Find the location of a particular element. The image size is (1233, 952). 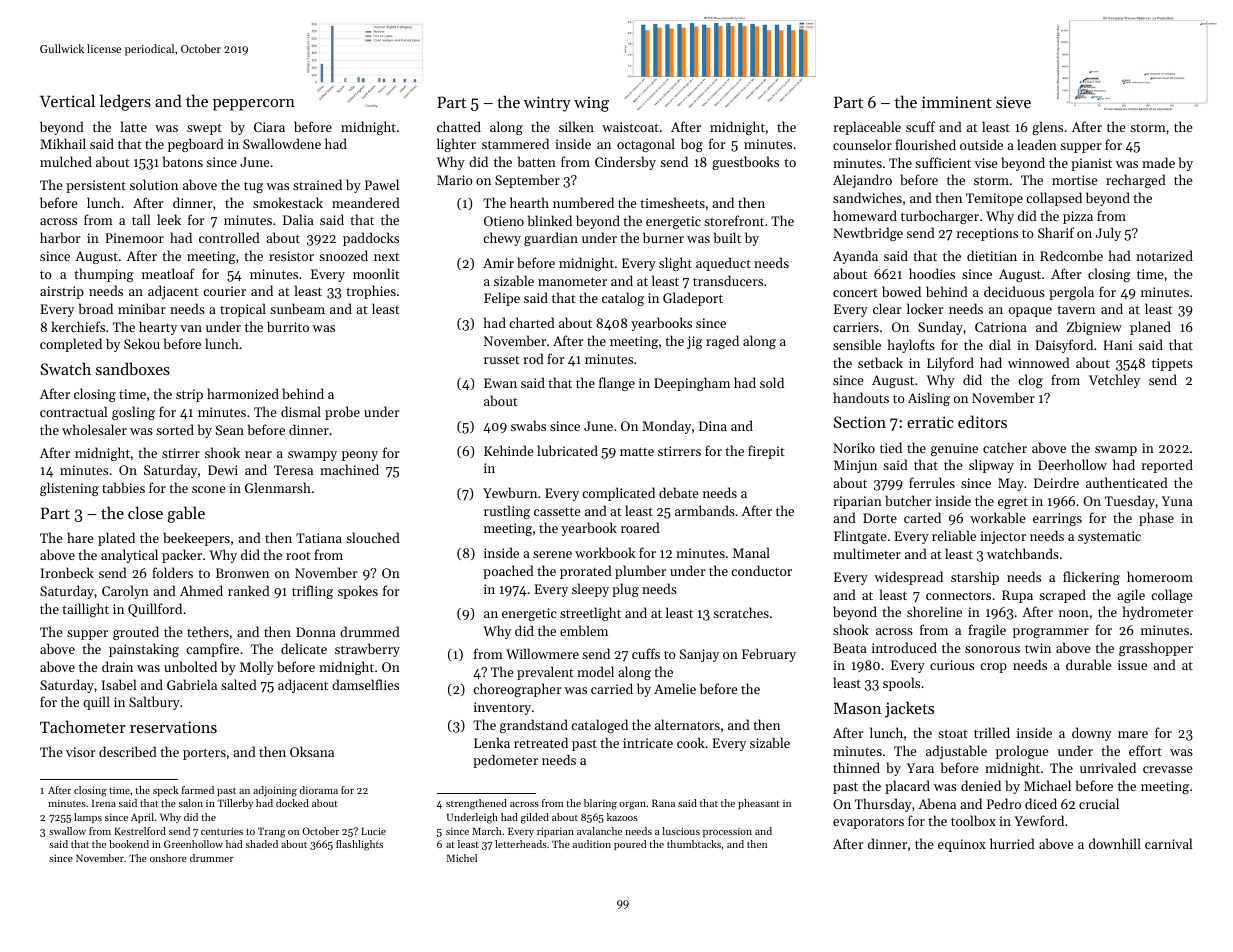

Tatiana is located at coordinates (319, 538).
